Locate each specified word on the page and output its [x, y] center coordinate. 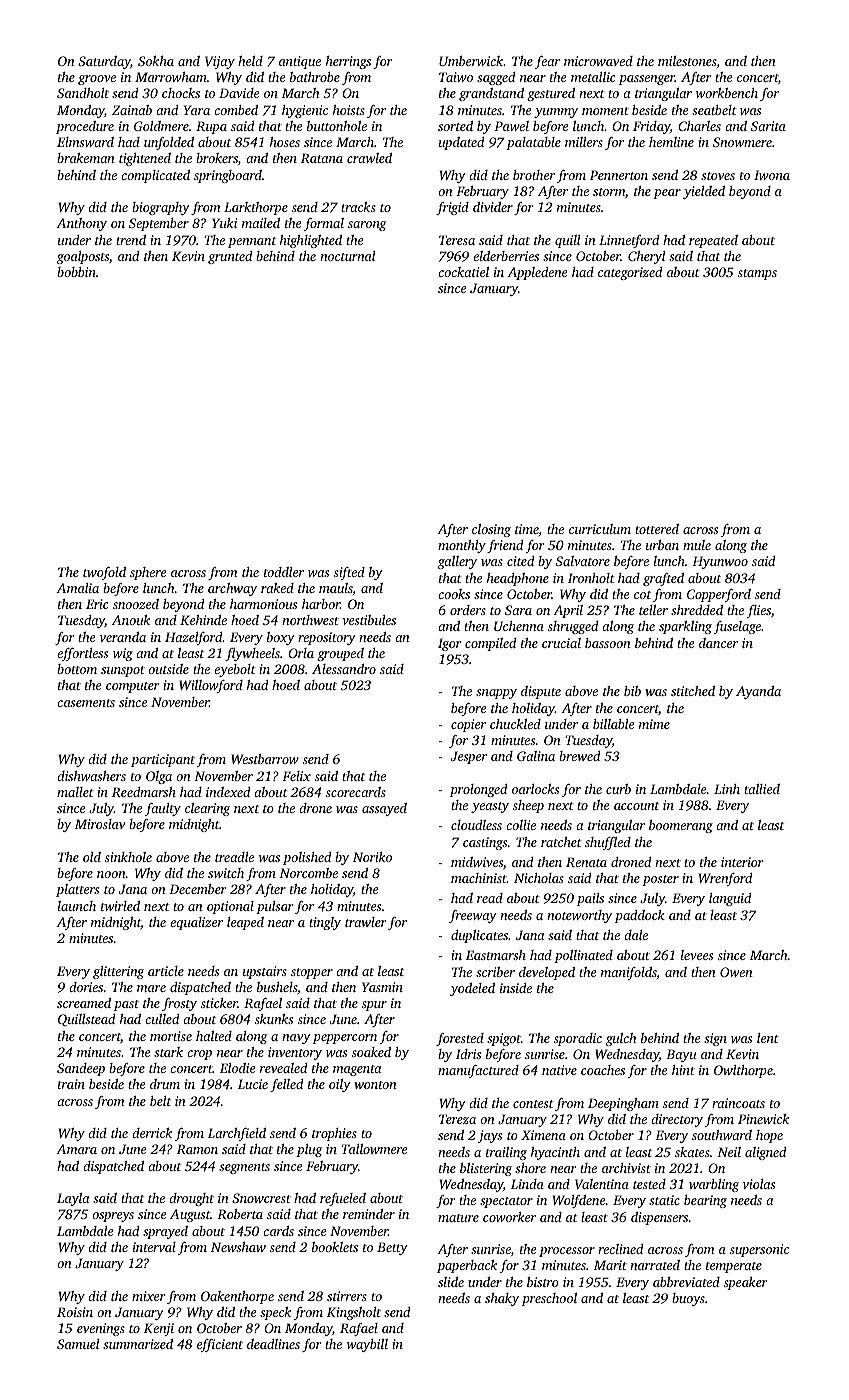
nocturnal [347, 256]
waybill [367, 1345]
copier [468, 725]
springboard [228, 176]
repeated [713, 241]
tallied [762, 789]
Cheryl [646, 257]
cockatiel [463, 272]
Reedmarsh [144, 792]
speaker [745, 1283]
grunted [230, 257]
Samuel [78, 1344]
